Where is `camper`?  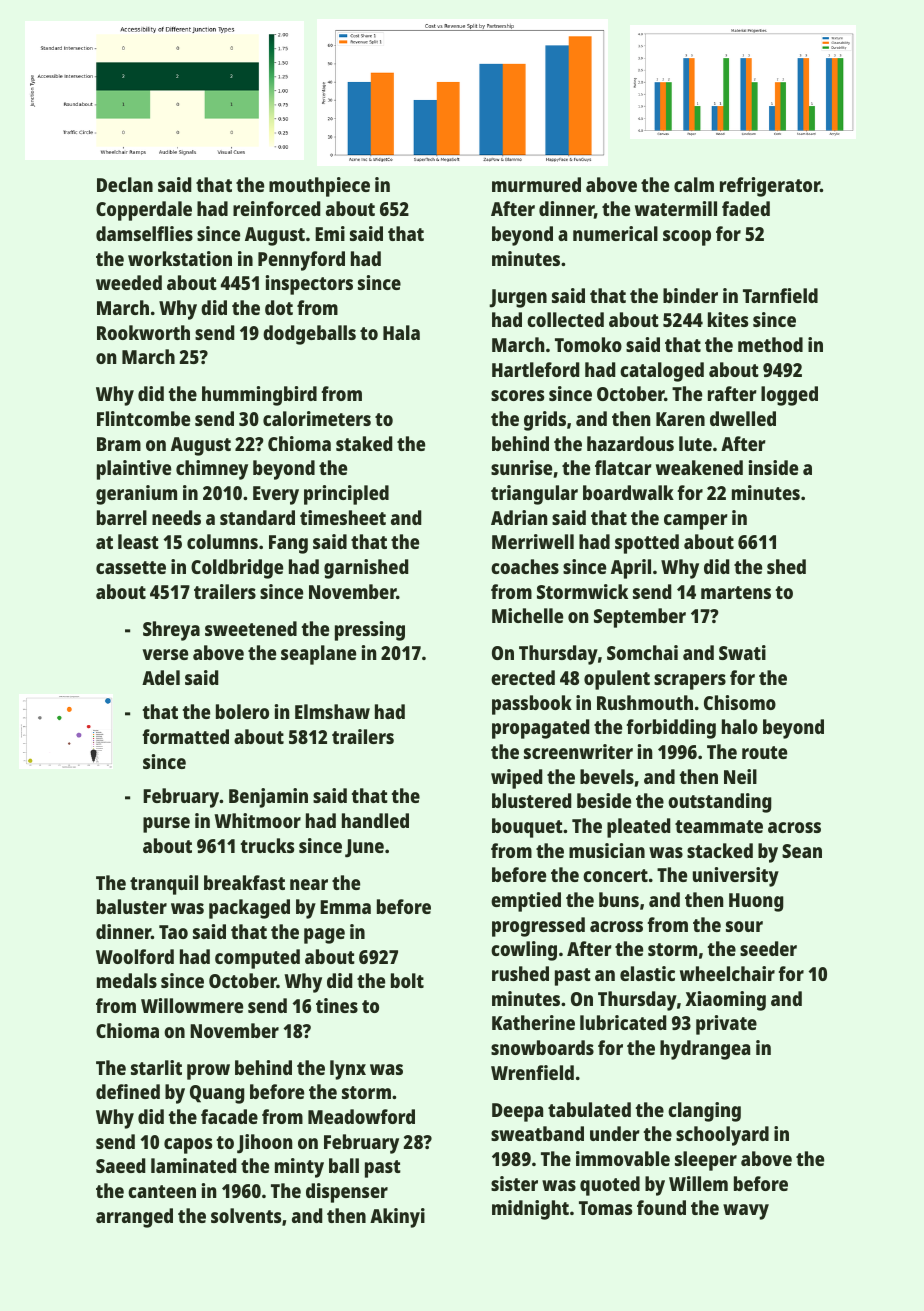 camper is located at coordinates (696, 522).
